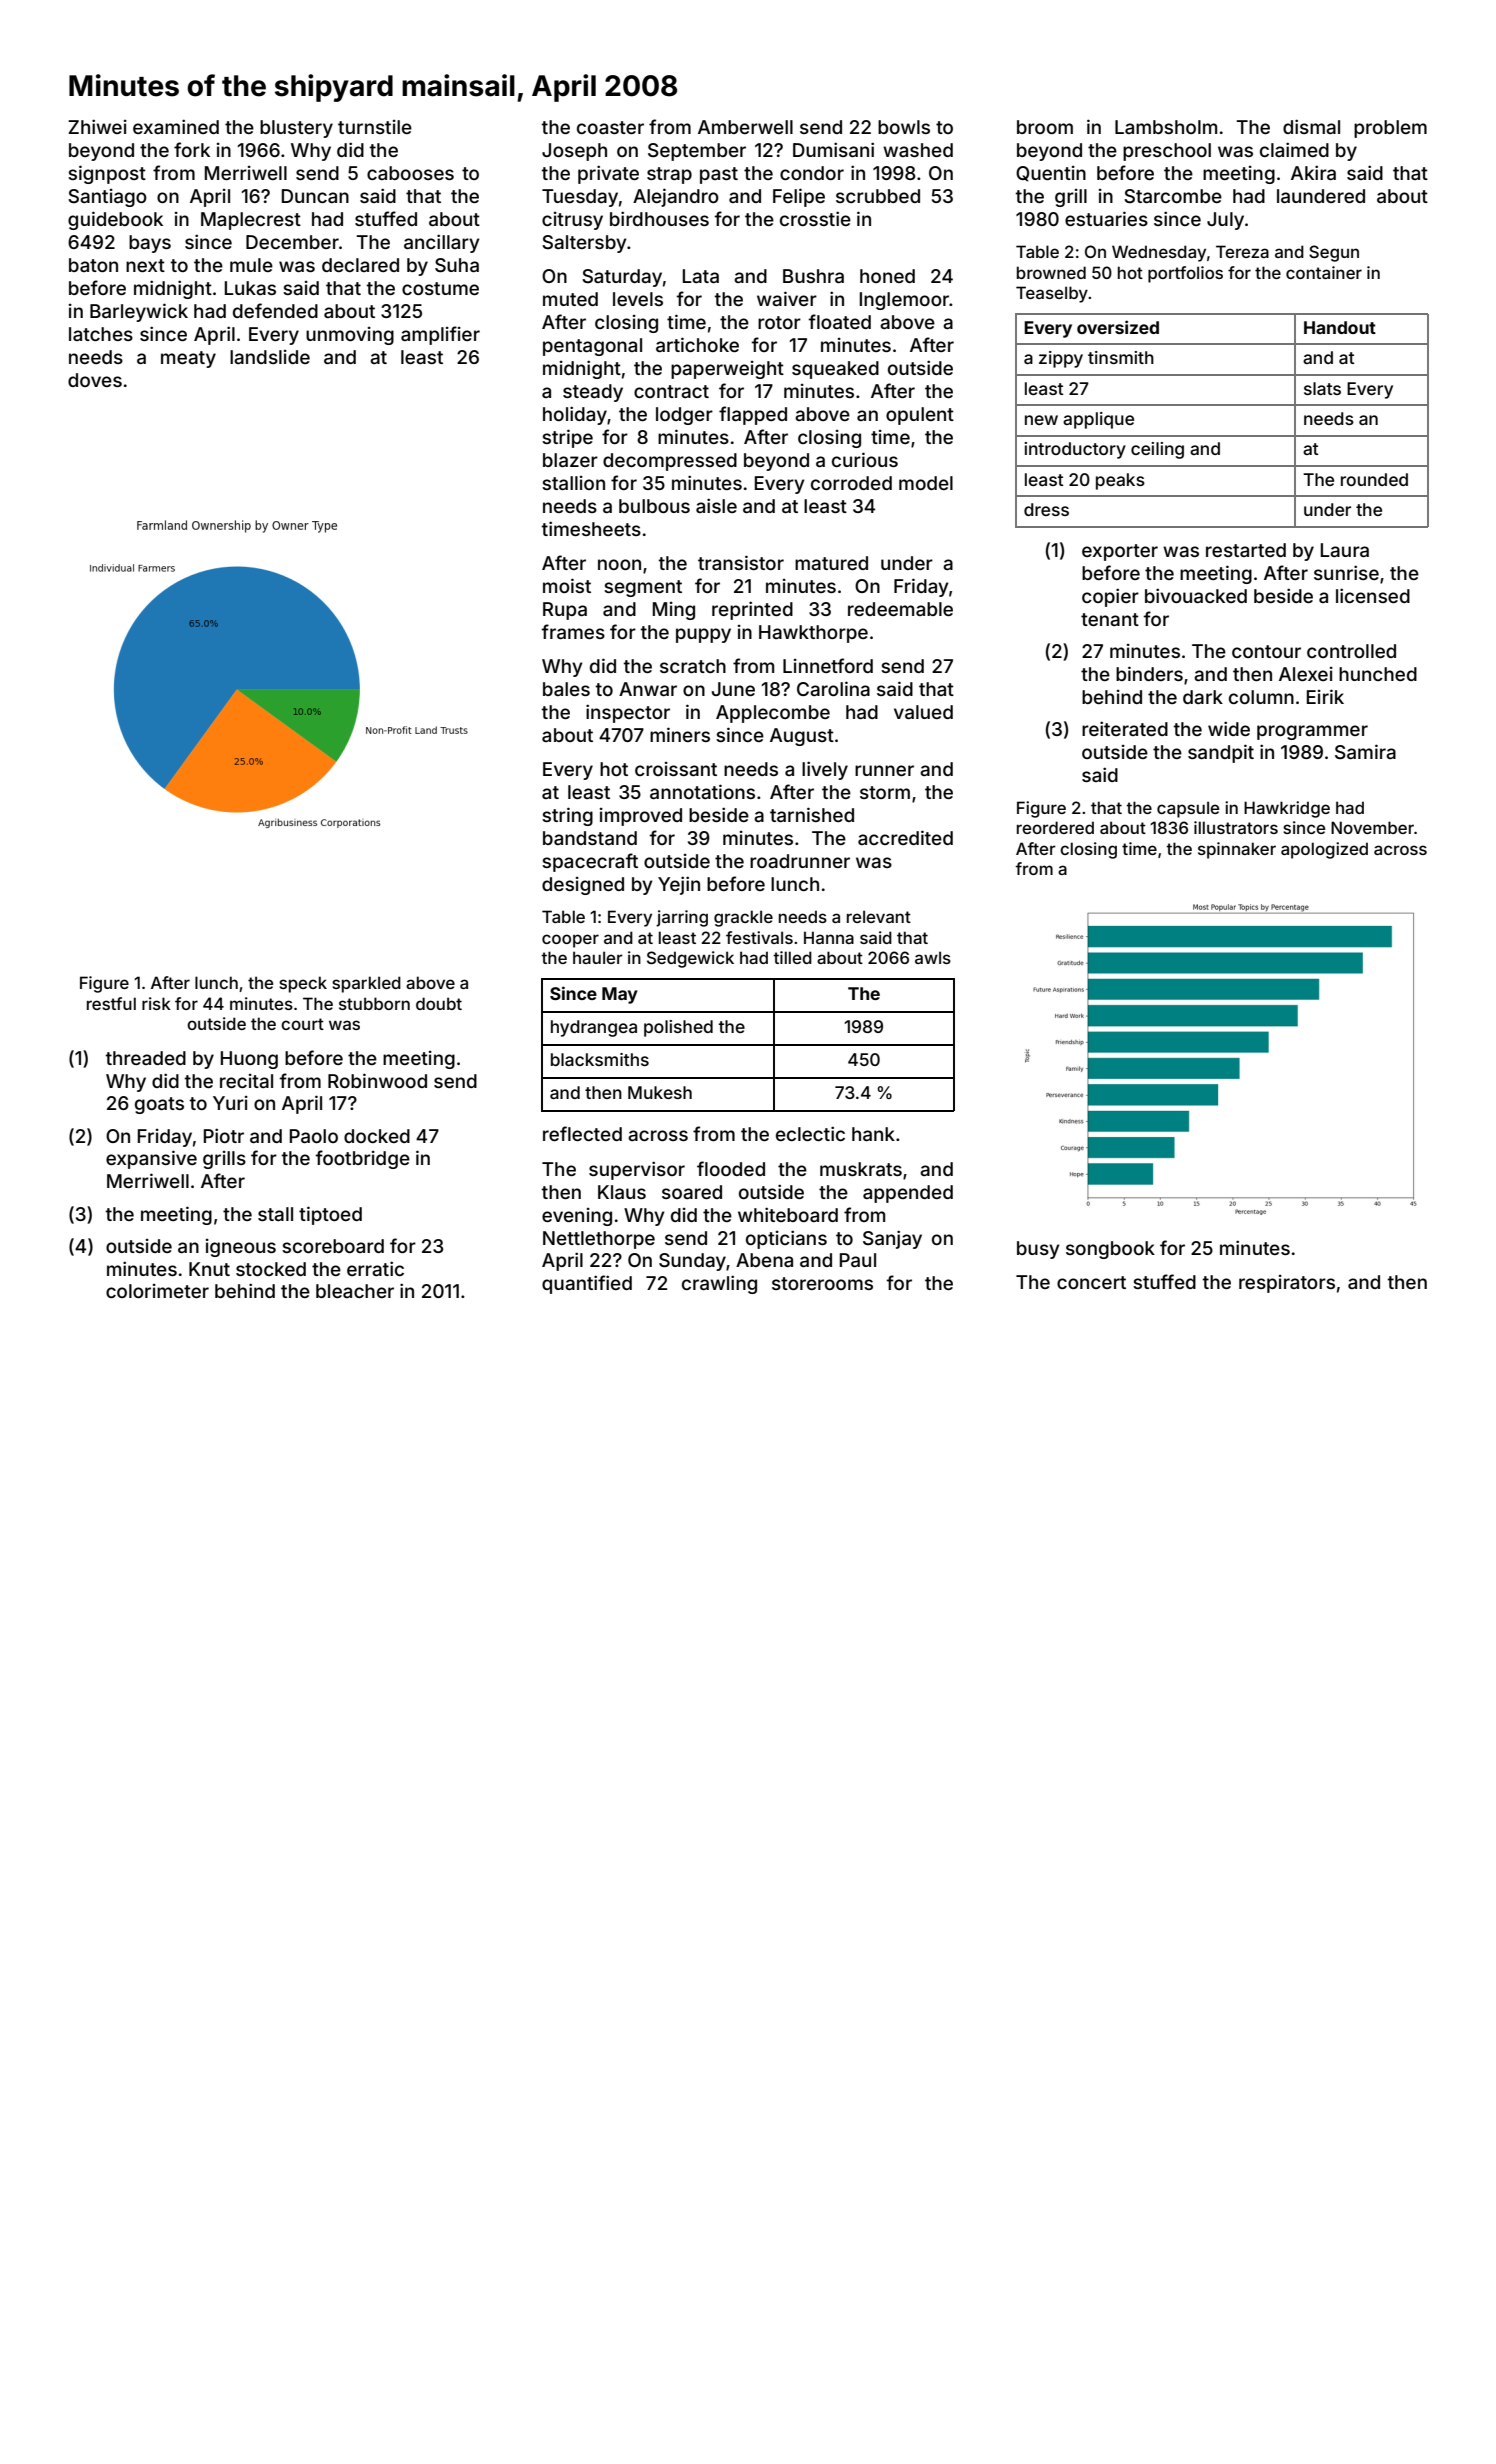  I want to click on hunched, so click(1378, 674).
